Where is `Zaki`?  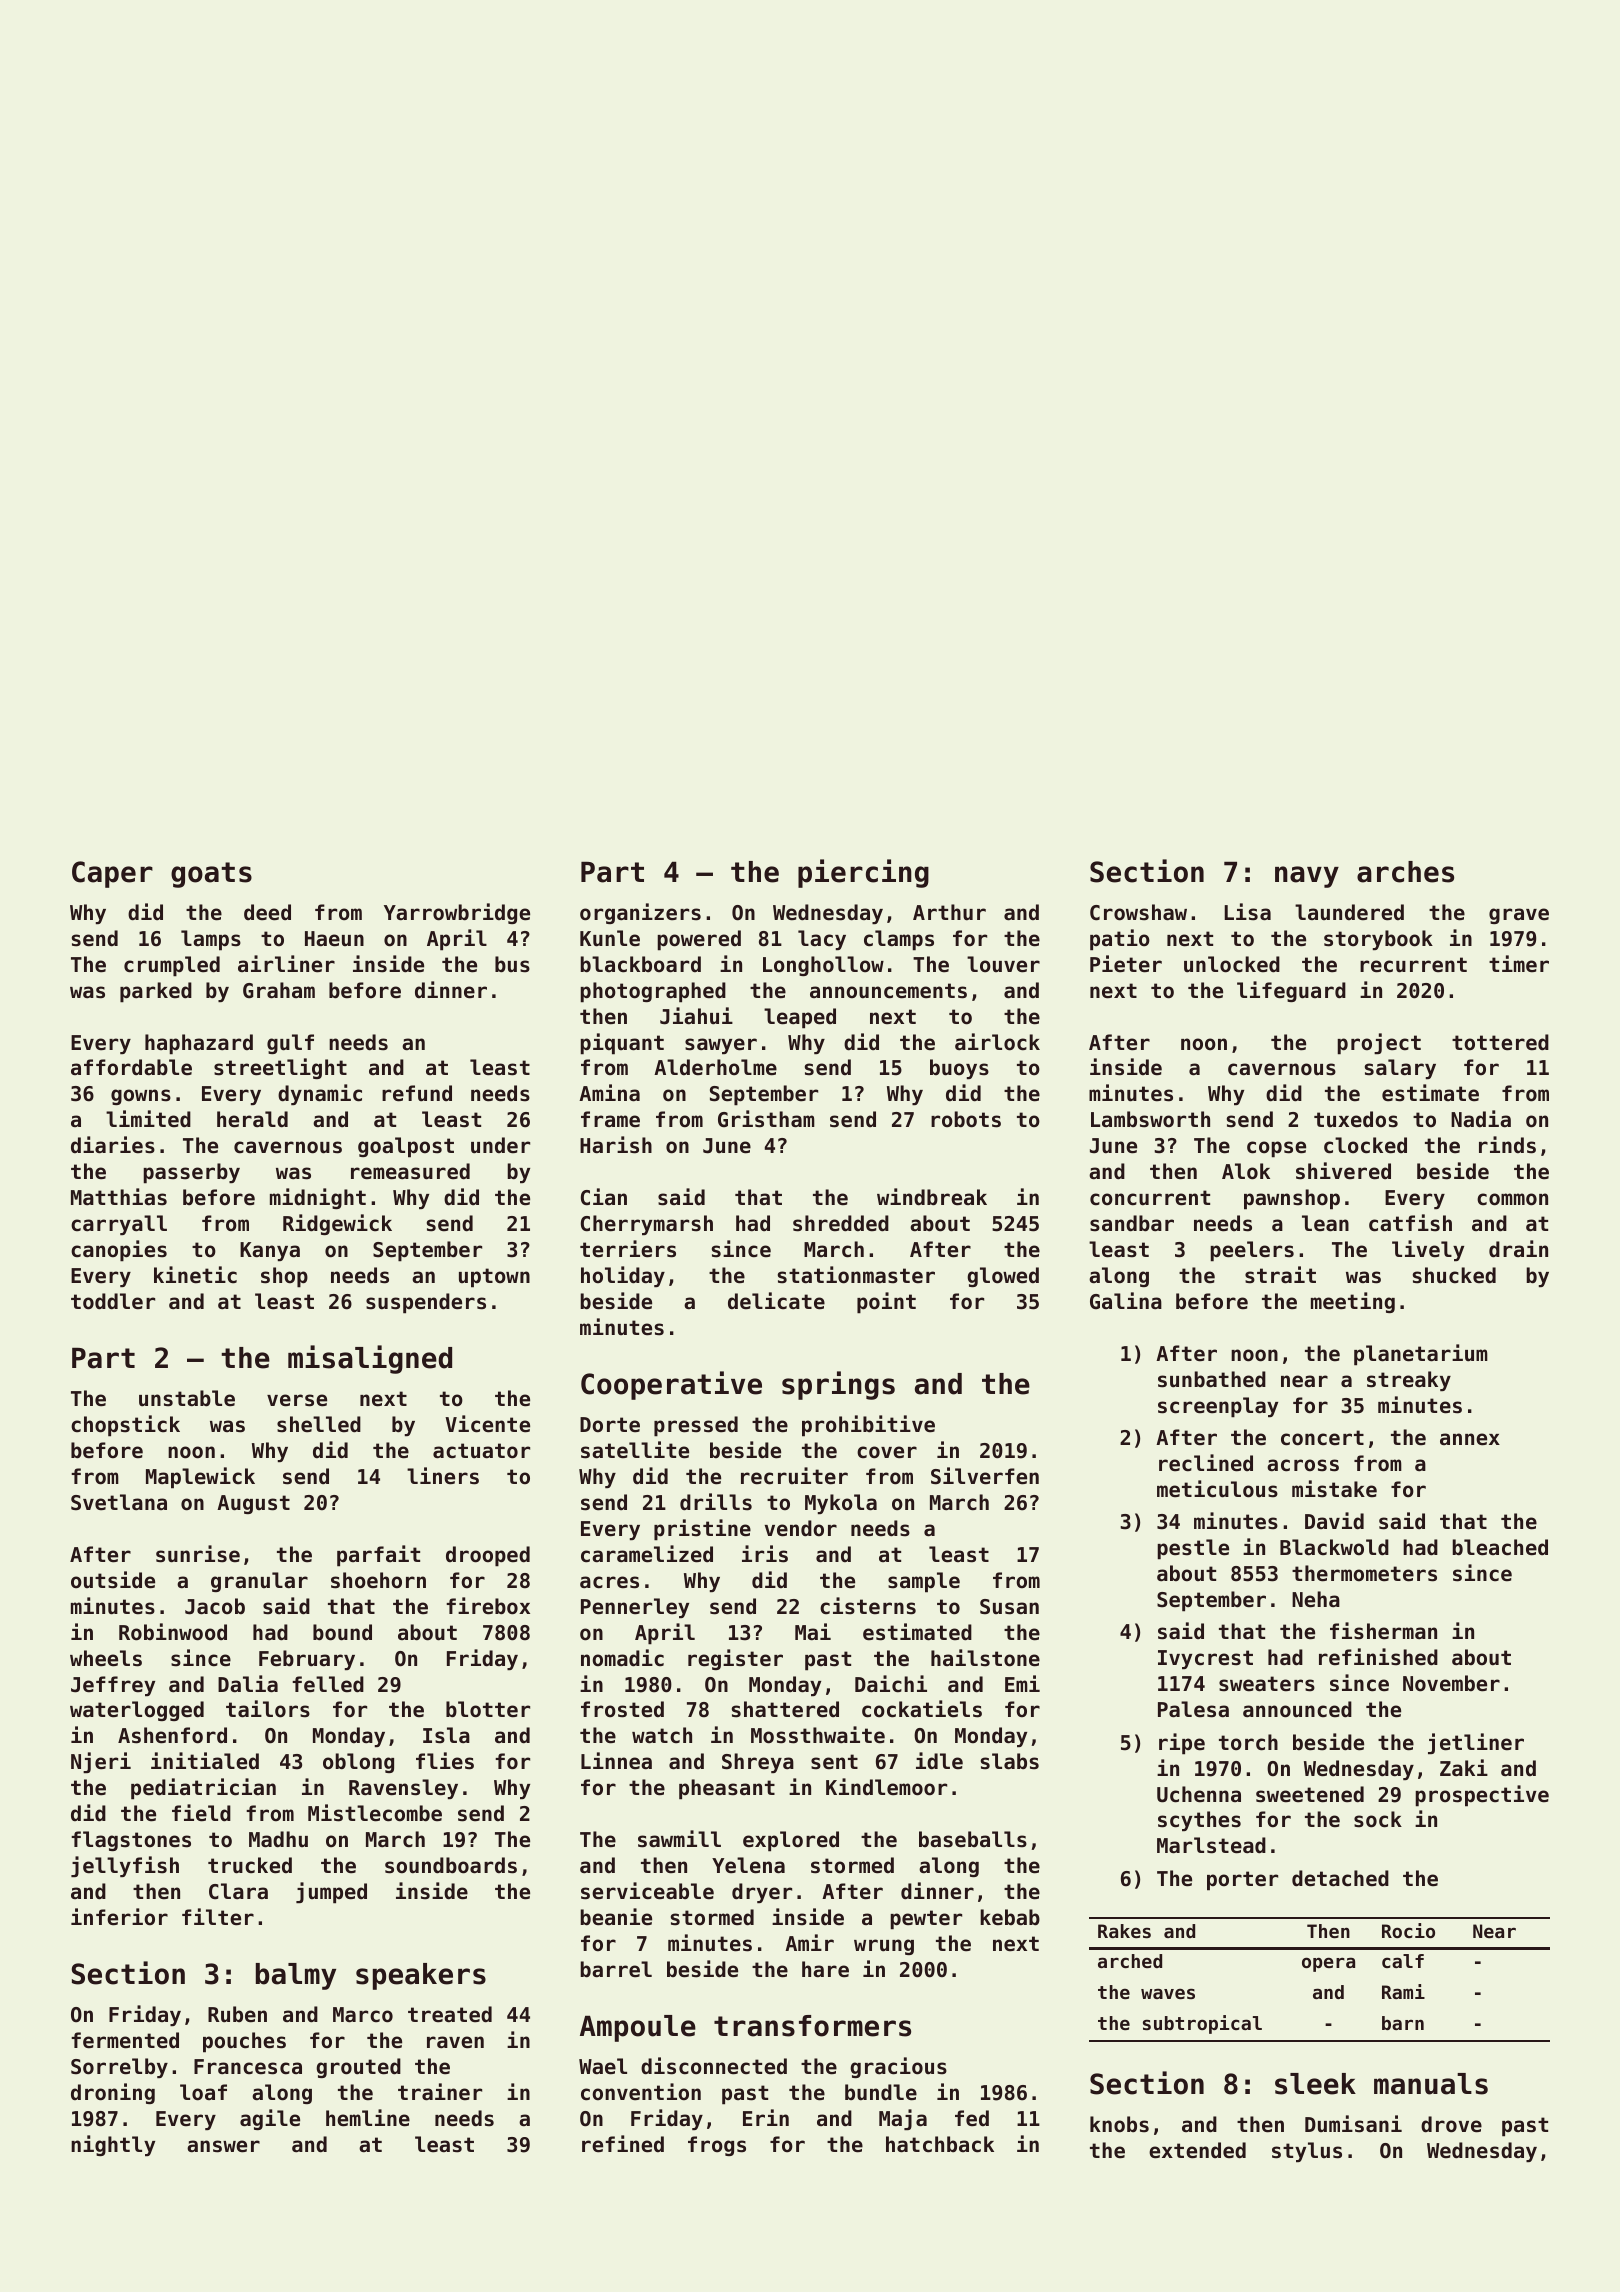
Zaki is located at coordinates (1464, 1768).
